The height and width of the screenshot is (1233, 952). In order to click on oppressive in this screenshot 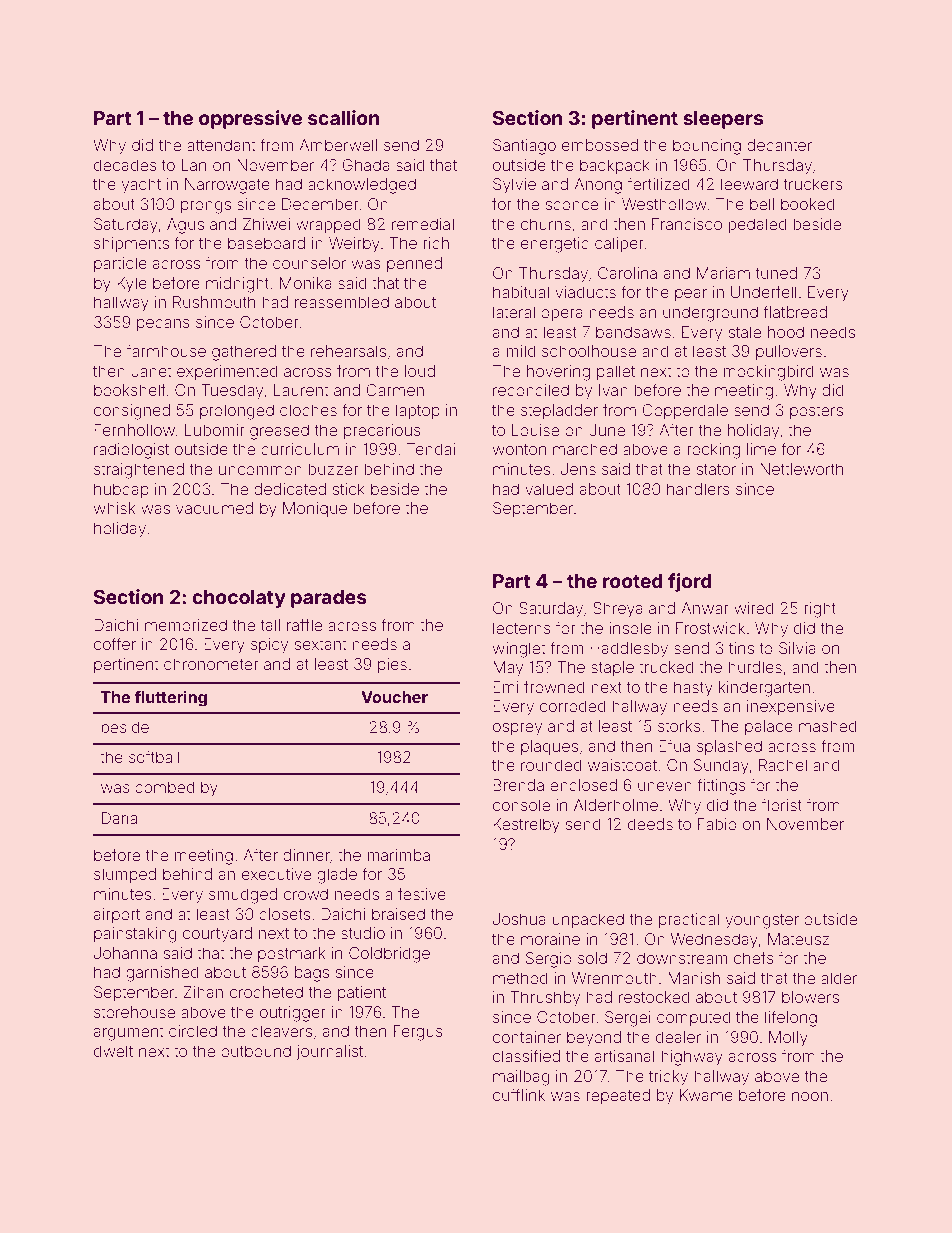, I will do `click(250, 119)`.
